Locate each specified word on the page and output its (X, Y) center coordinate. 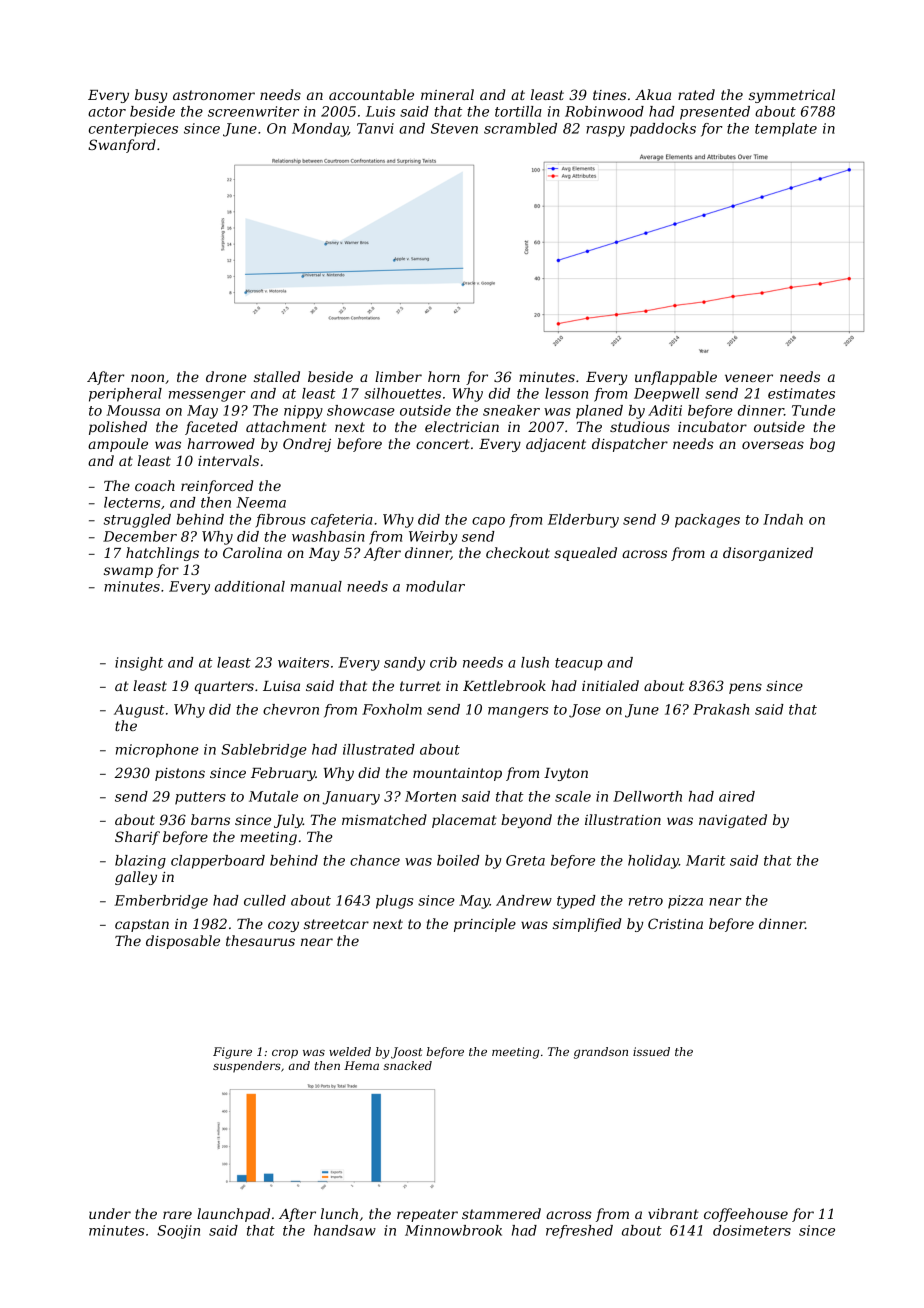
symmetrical (792, 96)
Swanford (122, 146)
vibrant (673, 1213)
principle (485, 925)
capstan (142, 925)
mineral (447, 94)
